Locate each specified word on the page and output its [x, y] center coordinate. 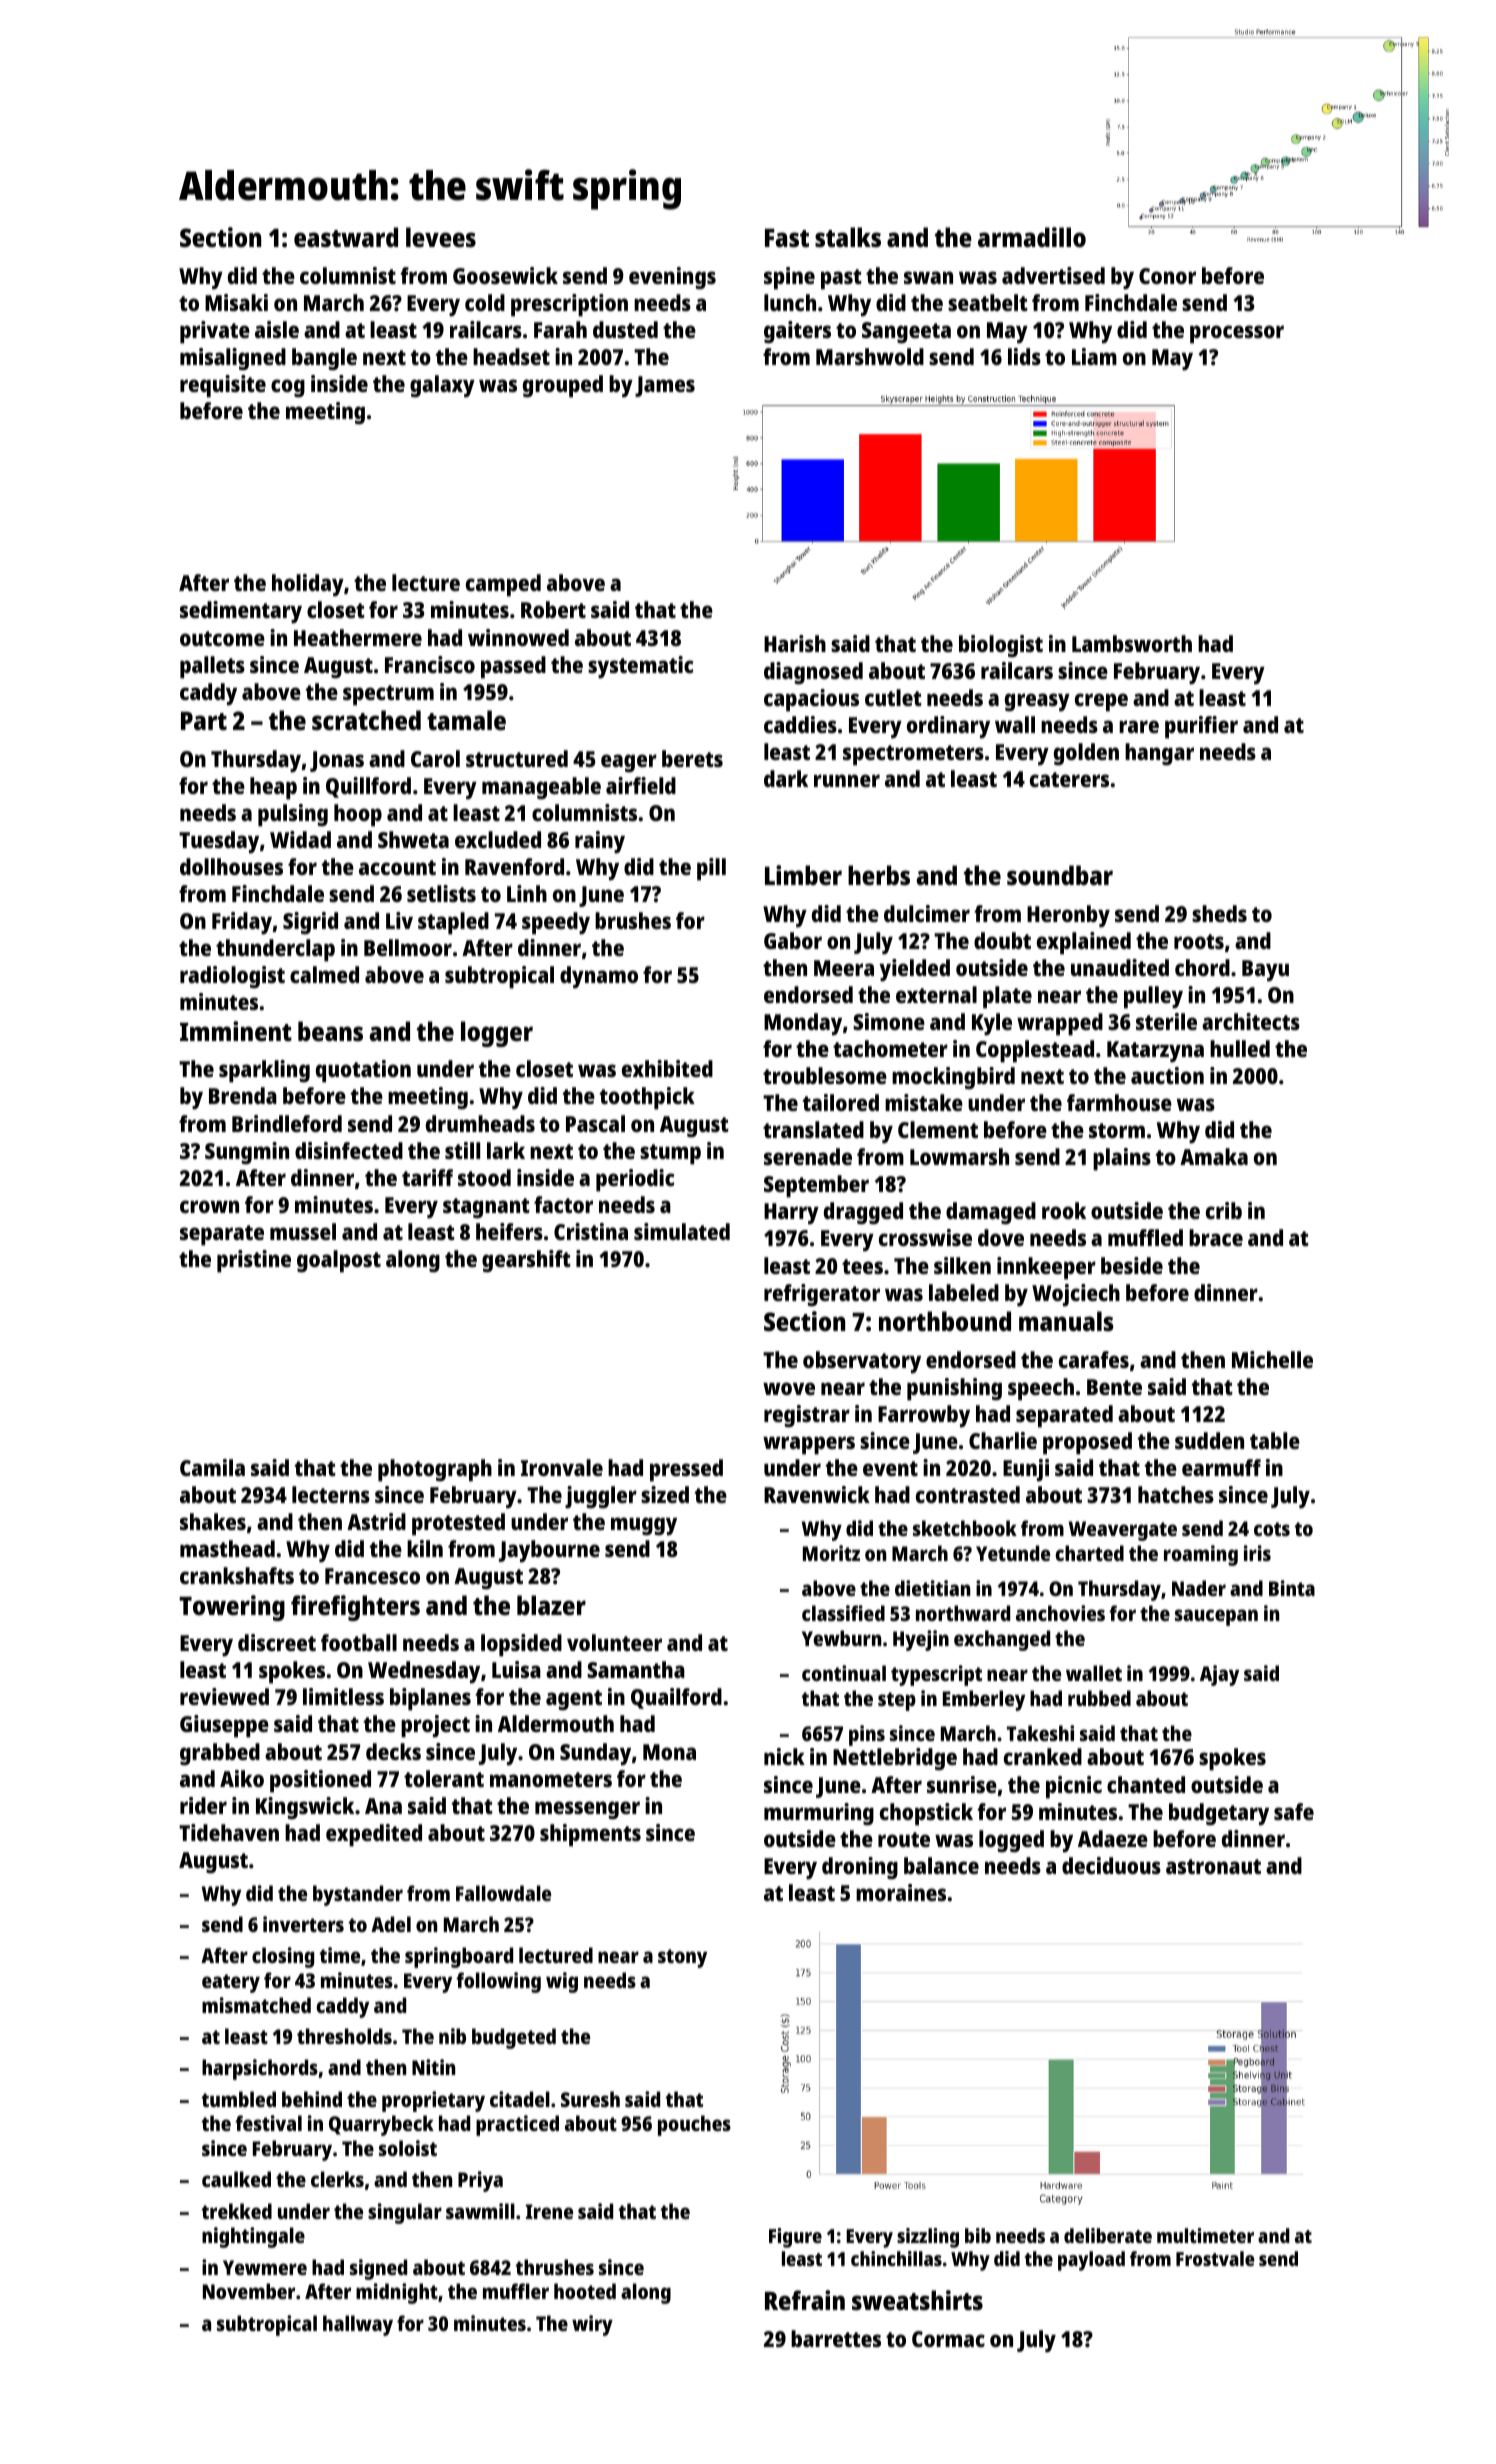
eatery [231, 1983]
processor [1237, 334]
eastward [346, 237]
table [1275, 1440]
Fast [787, 238]
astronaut [1213, 1866]
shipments [590, 1835]
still [462, 1150]
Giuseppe [224, 1726]
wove [789, 1388]
